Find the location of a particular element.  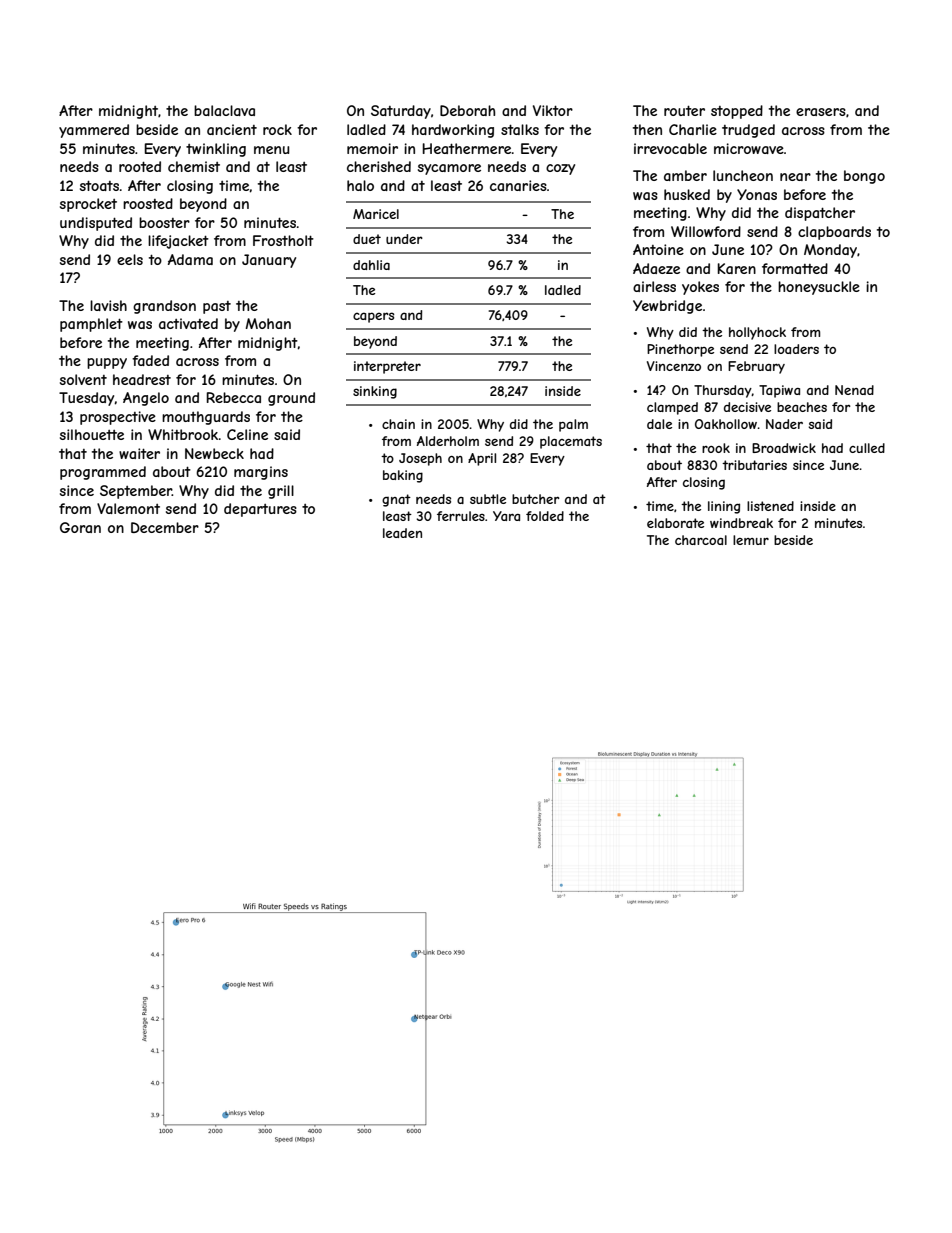

puppy is located at coordinates (107, 363).
